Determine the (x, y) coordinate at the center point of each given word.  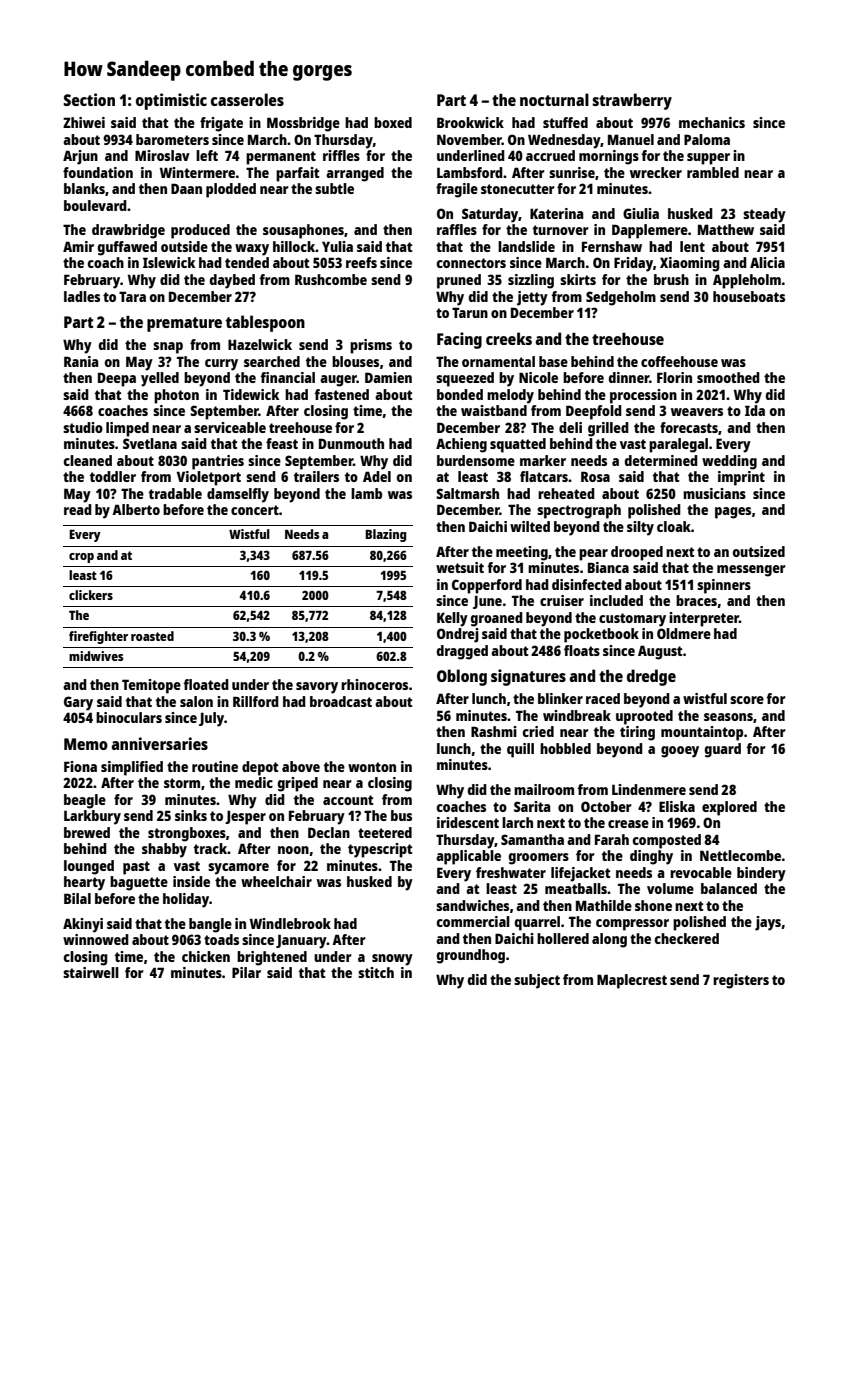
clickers (91, 595)
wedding (729, 462)
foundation (98, 172)
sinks (191, 815)
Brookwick (470, 122)
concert (255, 510)
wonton (372, 767)
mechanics (712, 122)
